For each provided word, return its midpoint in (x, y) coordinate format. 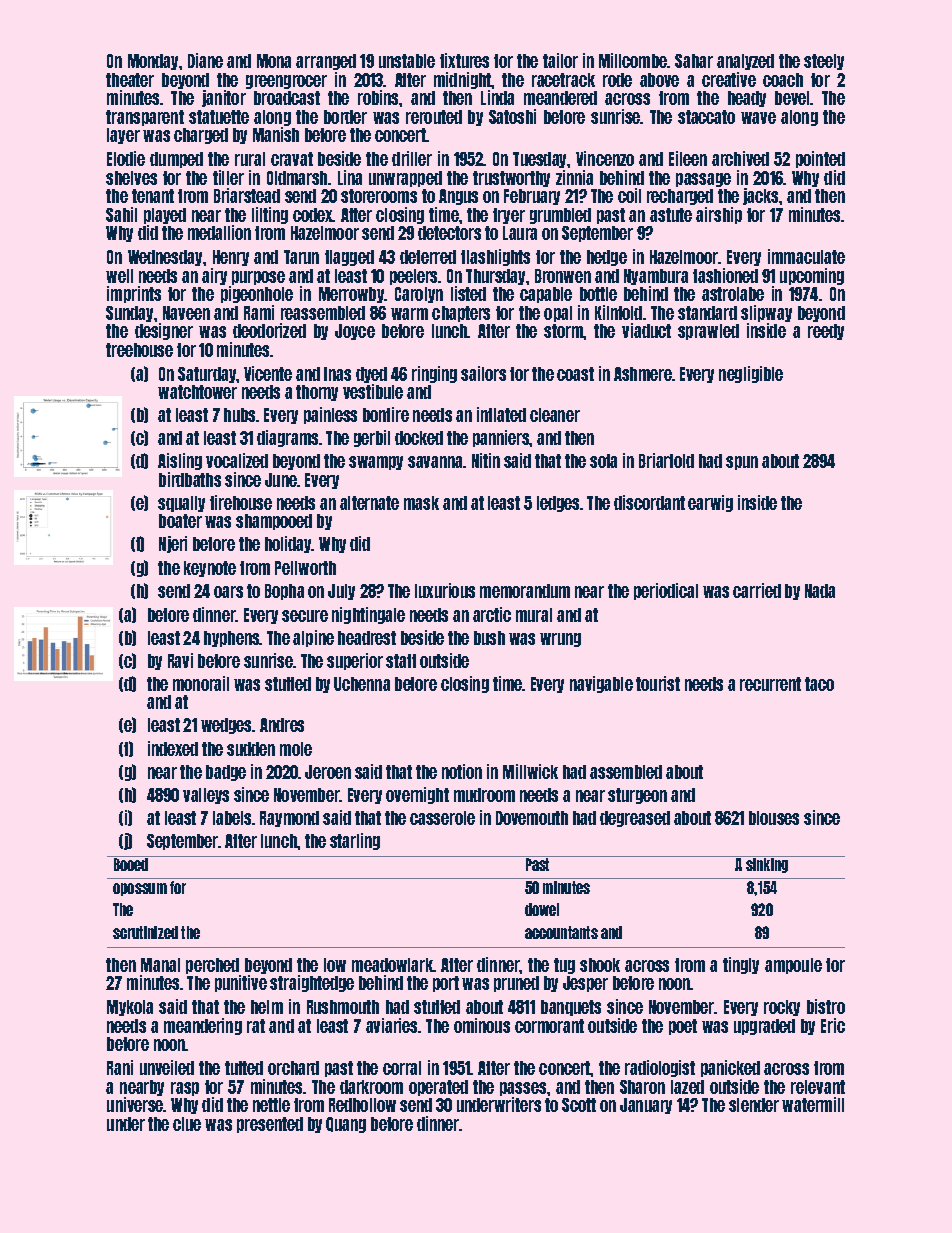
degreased (635, 819)
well (119, 276)
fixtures (464, 60)
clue (187, 1124)
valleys (206, 796)
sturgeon (637, 796)
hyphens (232, 639)
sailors (483, 373)
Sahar (694, 61)
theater (130, 80)
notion (462, 771)
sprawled (708, 332)
